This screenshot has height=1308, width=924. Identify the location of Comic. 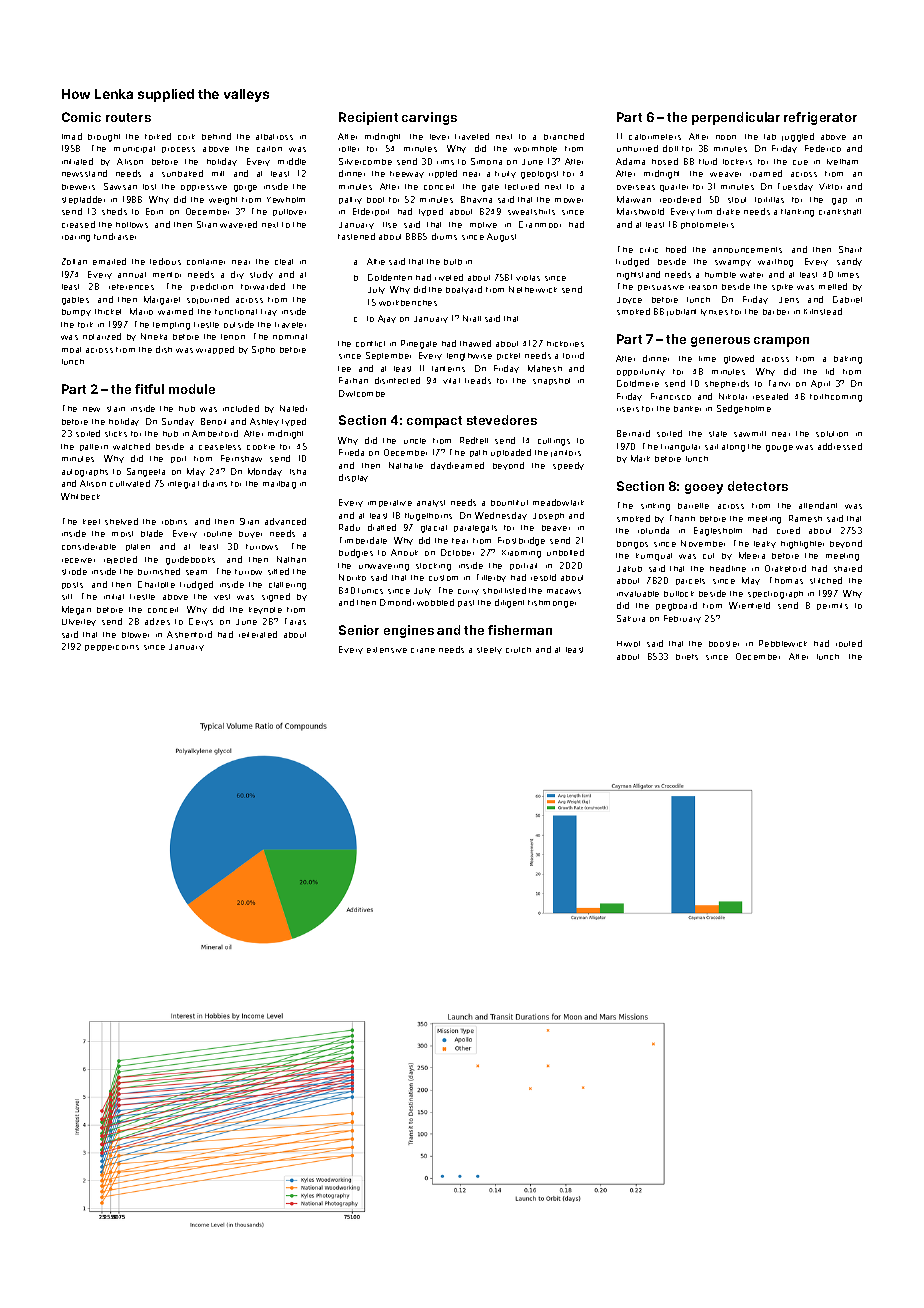
(81, 117).
